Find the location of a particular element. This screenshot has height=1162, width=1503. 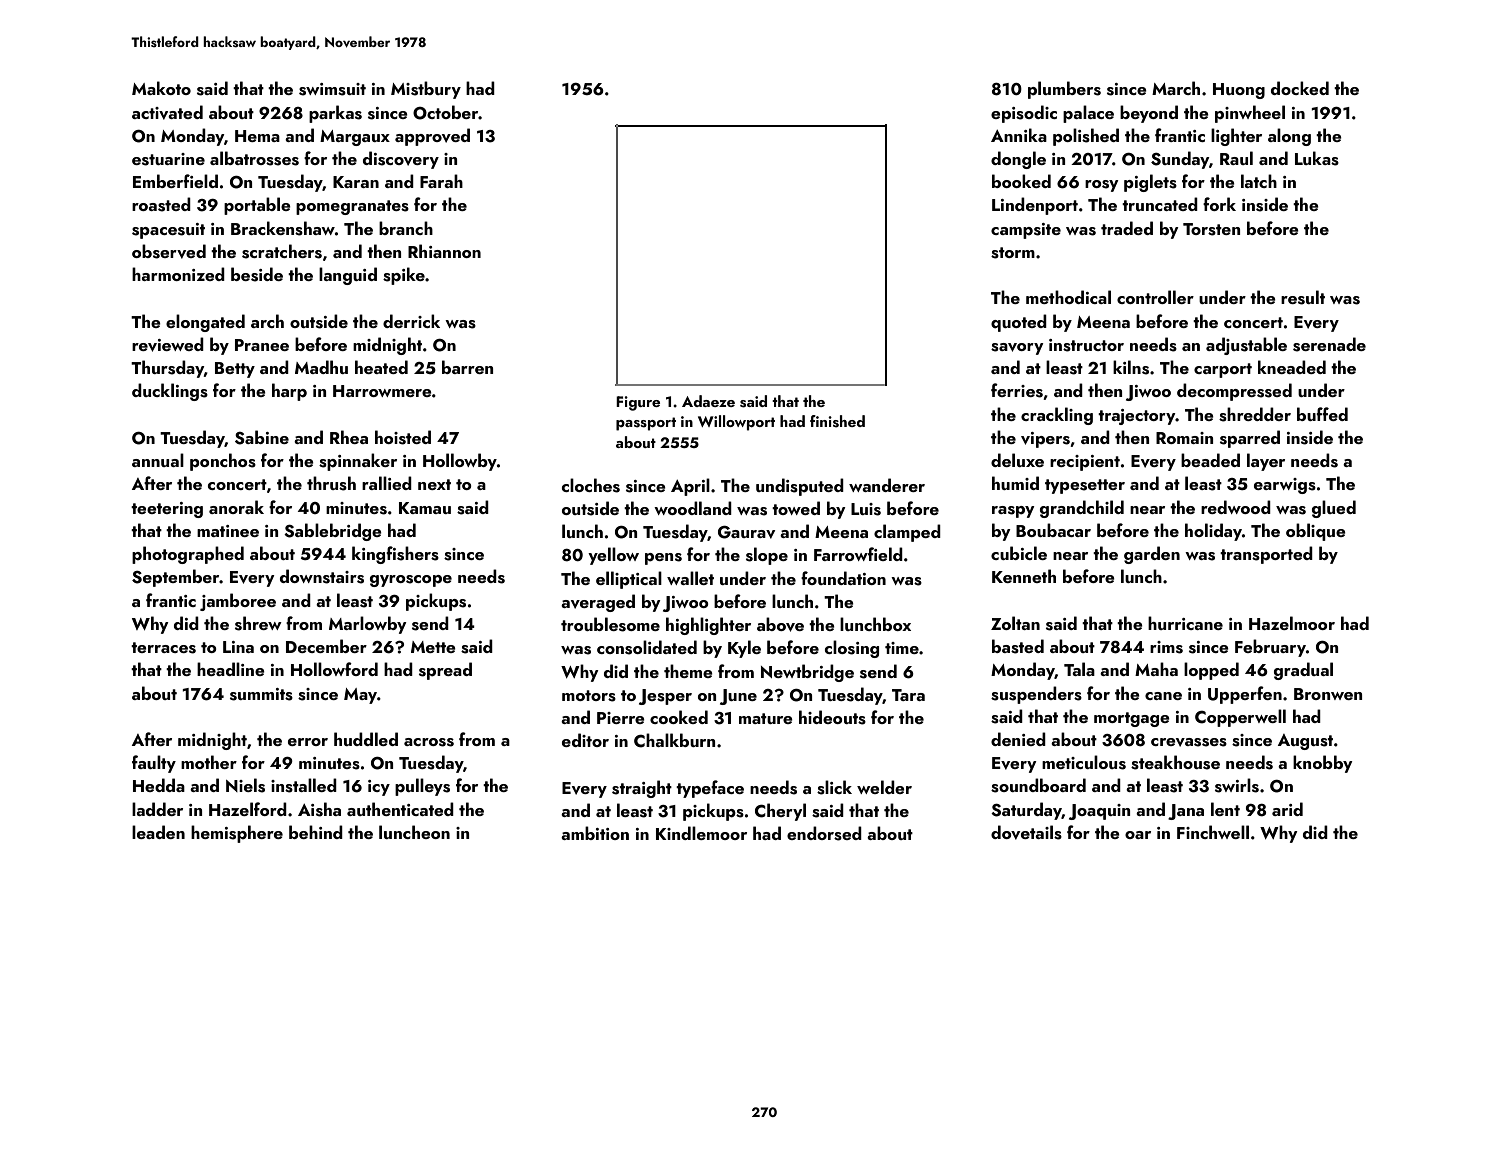

August is located at coordinates (1305, 742).
